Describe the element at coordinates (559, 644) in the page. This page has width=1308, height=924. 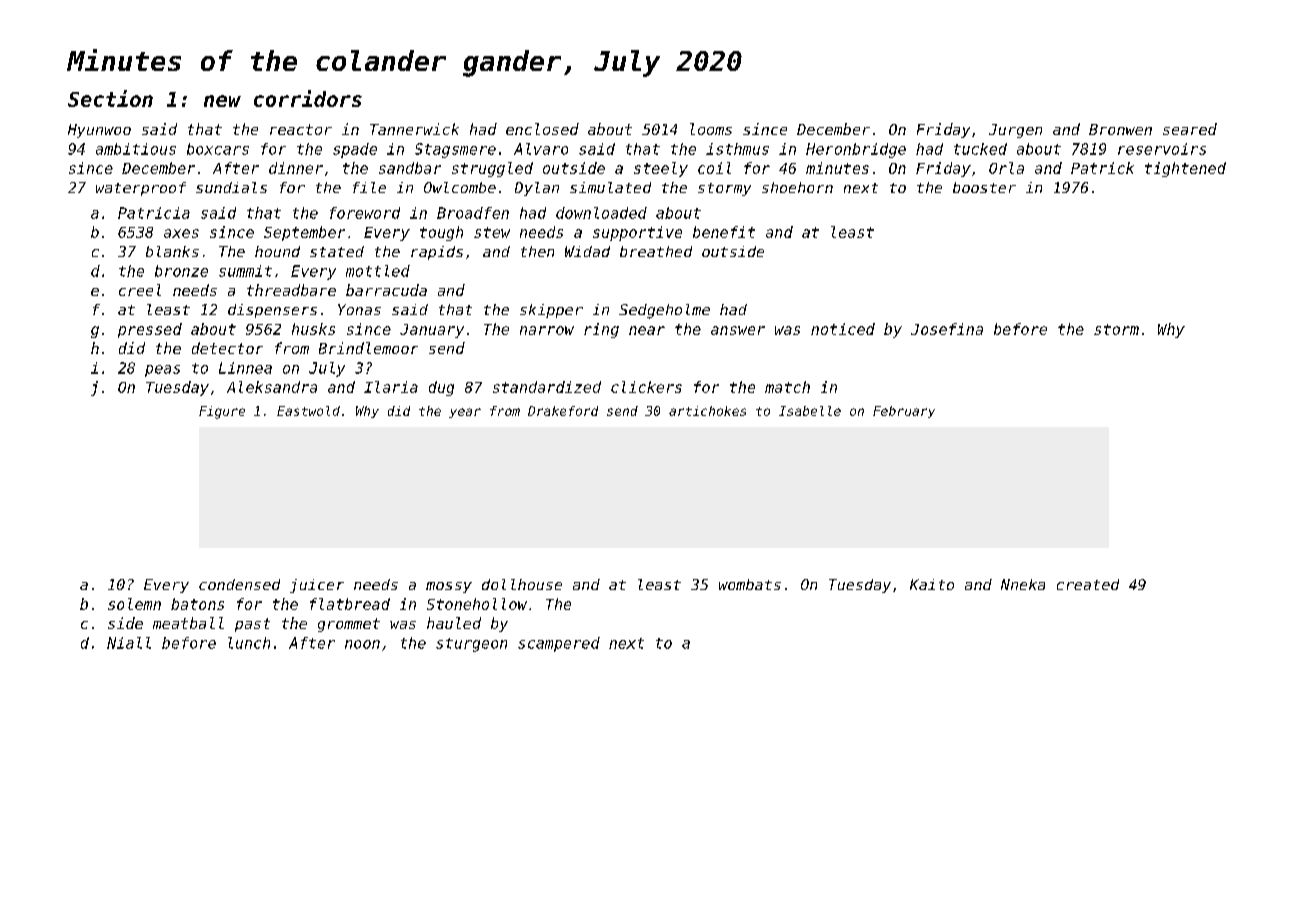
I see `scampered` at that location.
